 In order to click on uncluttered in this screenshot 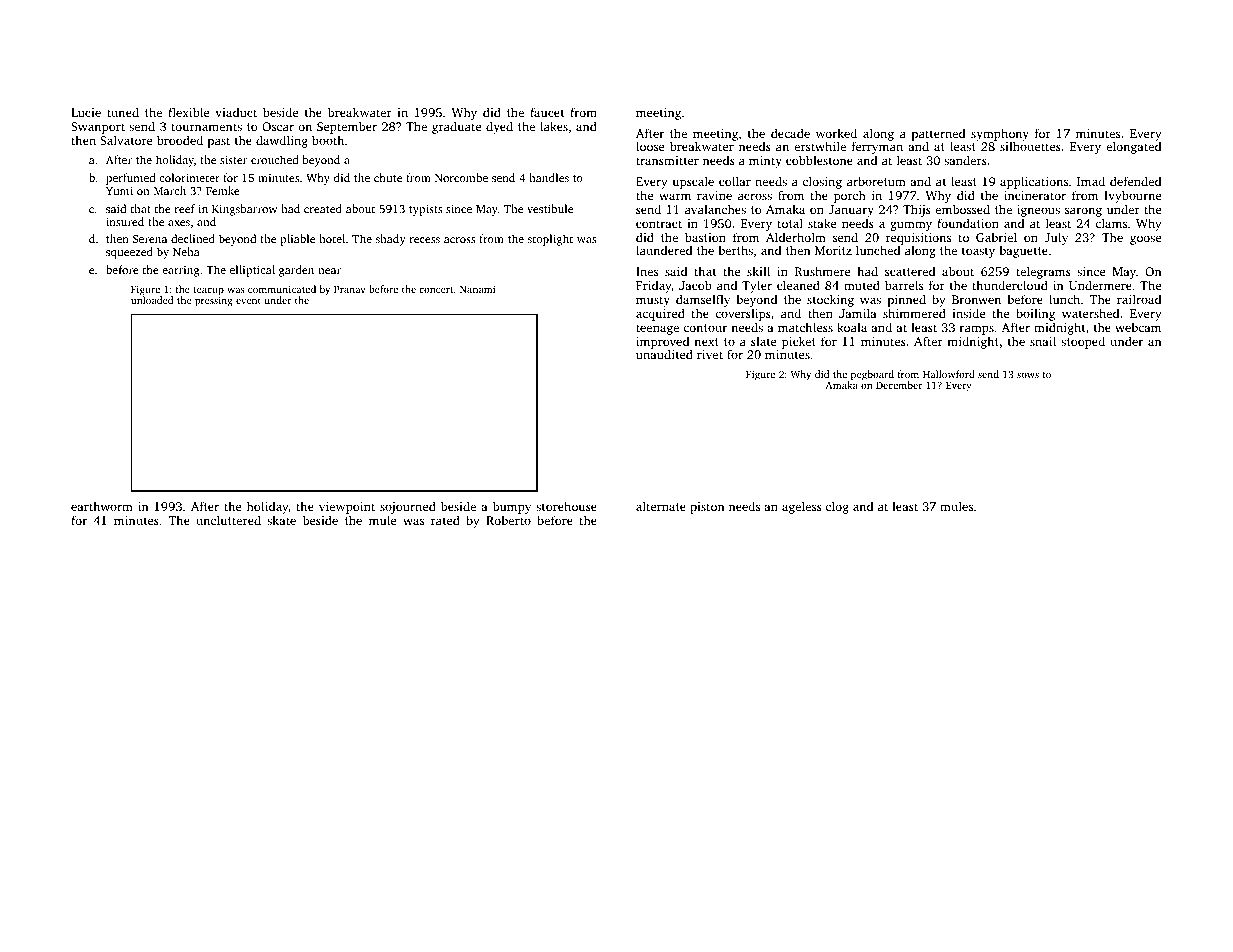, I will do `click(228, 520)`.
